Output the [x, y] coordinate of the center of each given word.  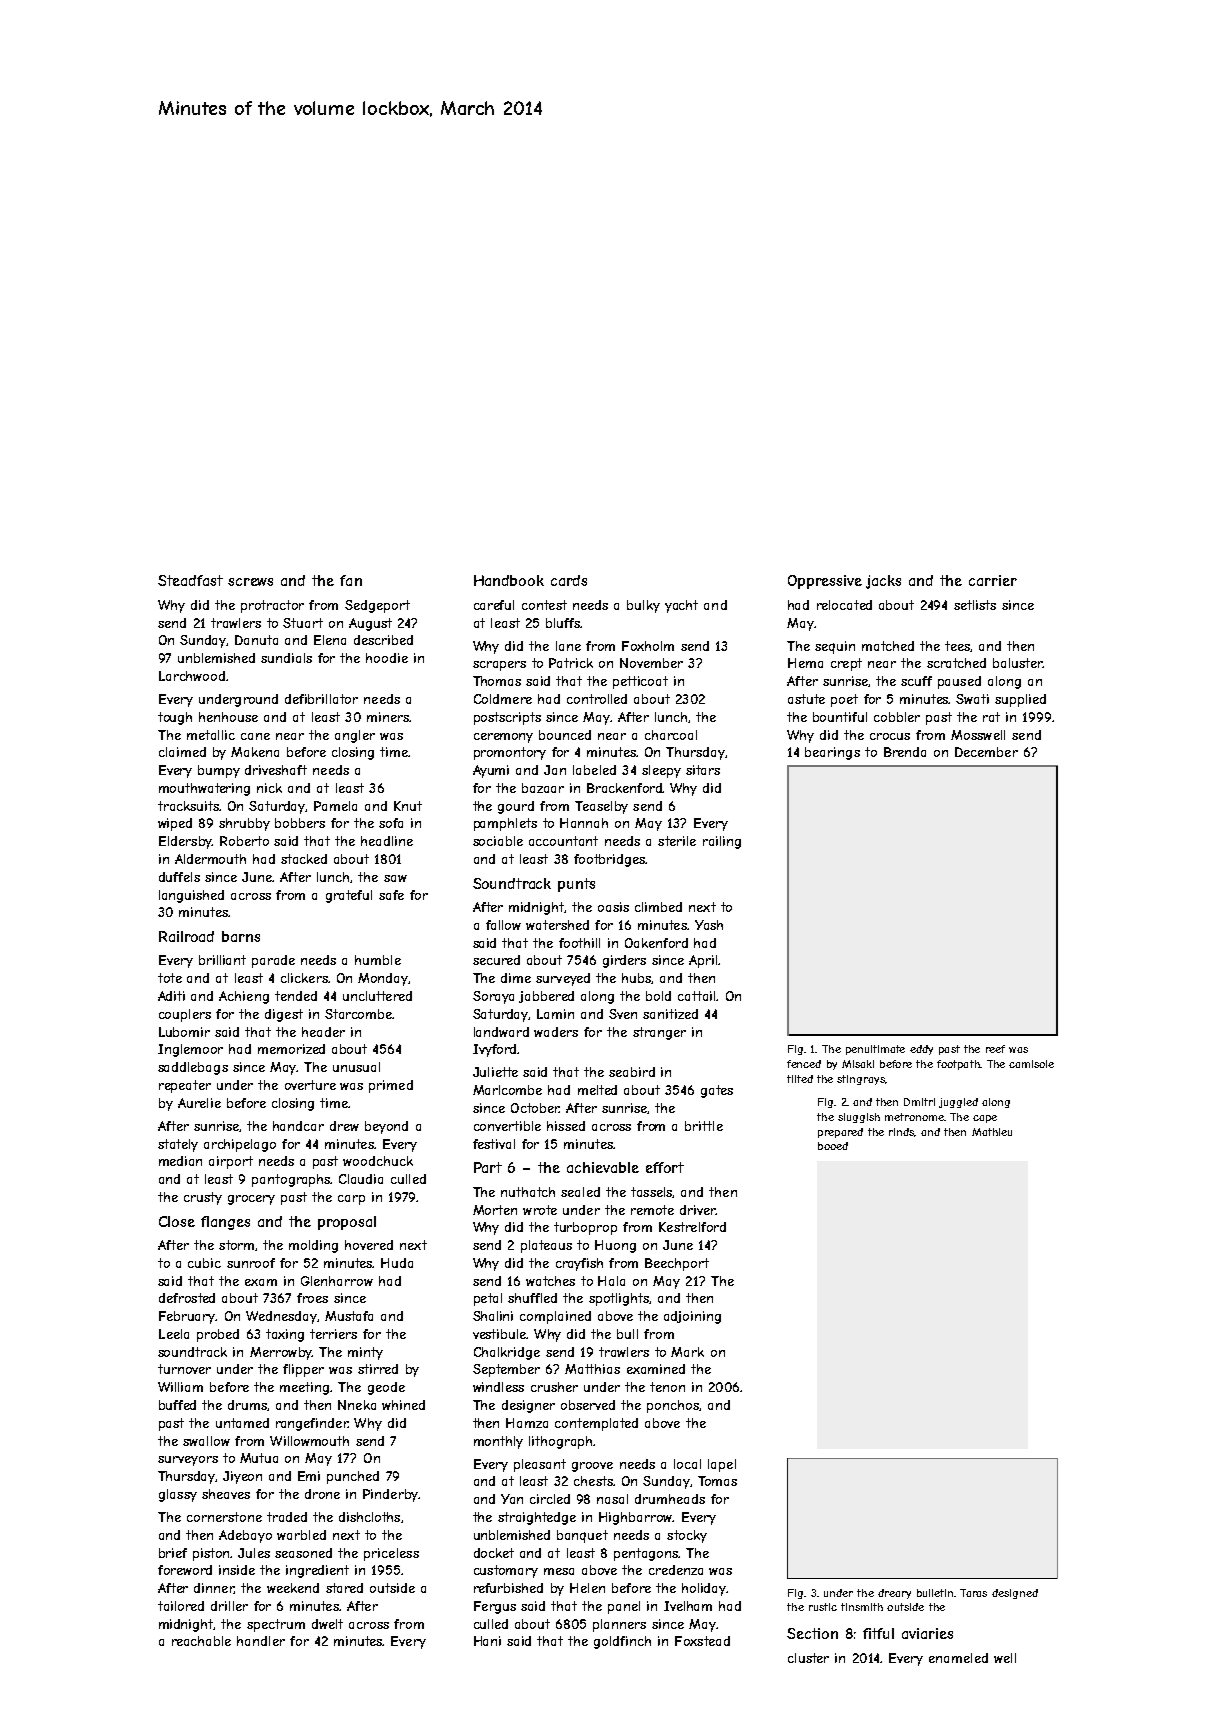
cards [569, 580]
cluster [808, 1658]
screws [250, 582]
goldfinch [622, 1642]
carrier [993, 580]
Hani [487, 1641]
